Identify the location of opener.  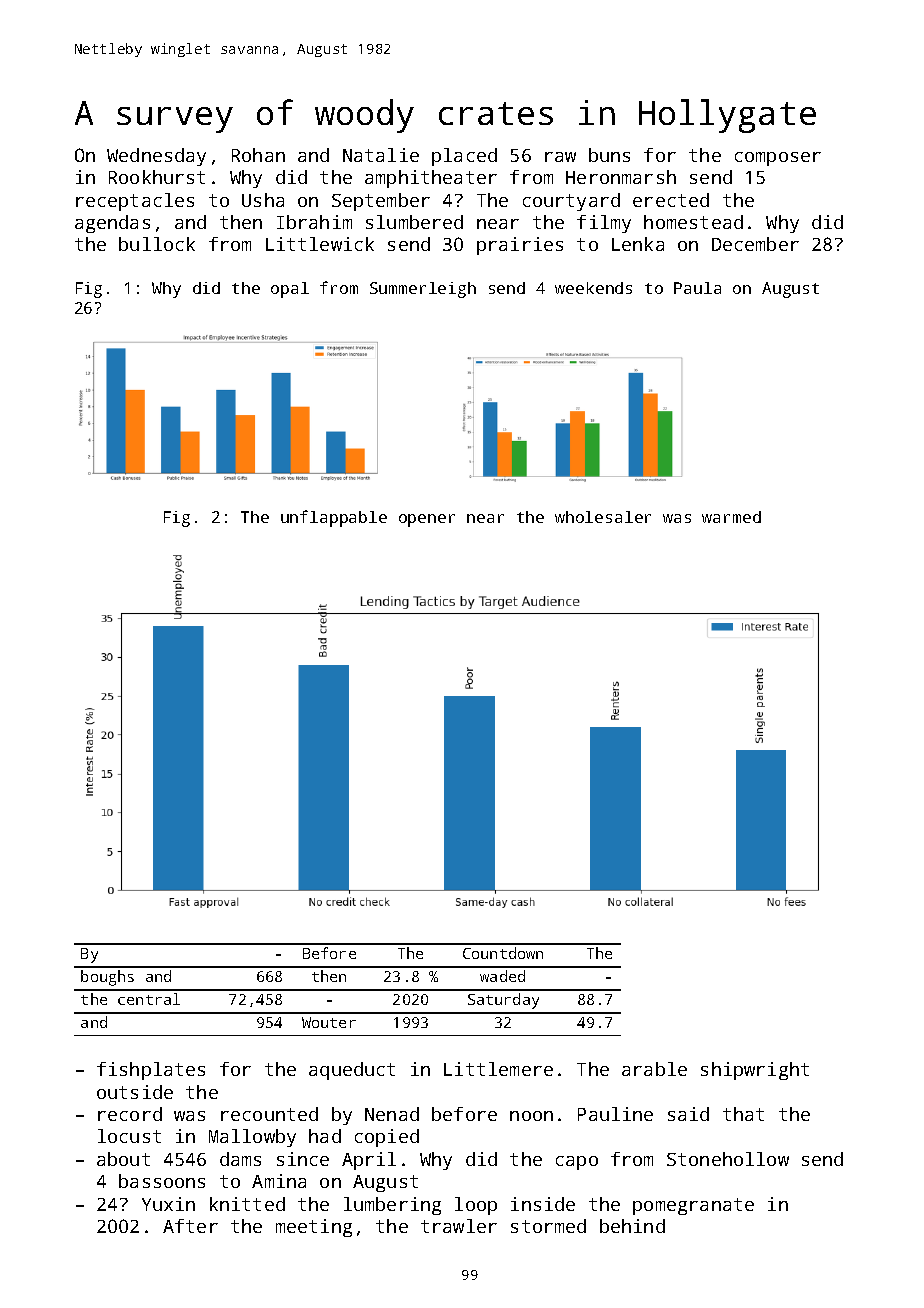
(427, 520).
